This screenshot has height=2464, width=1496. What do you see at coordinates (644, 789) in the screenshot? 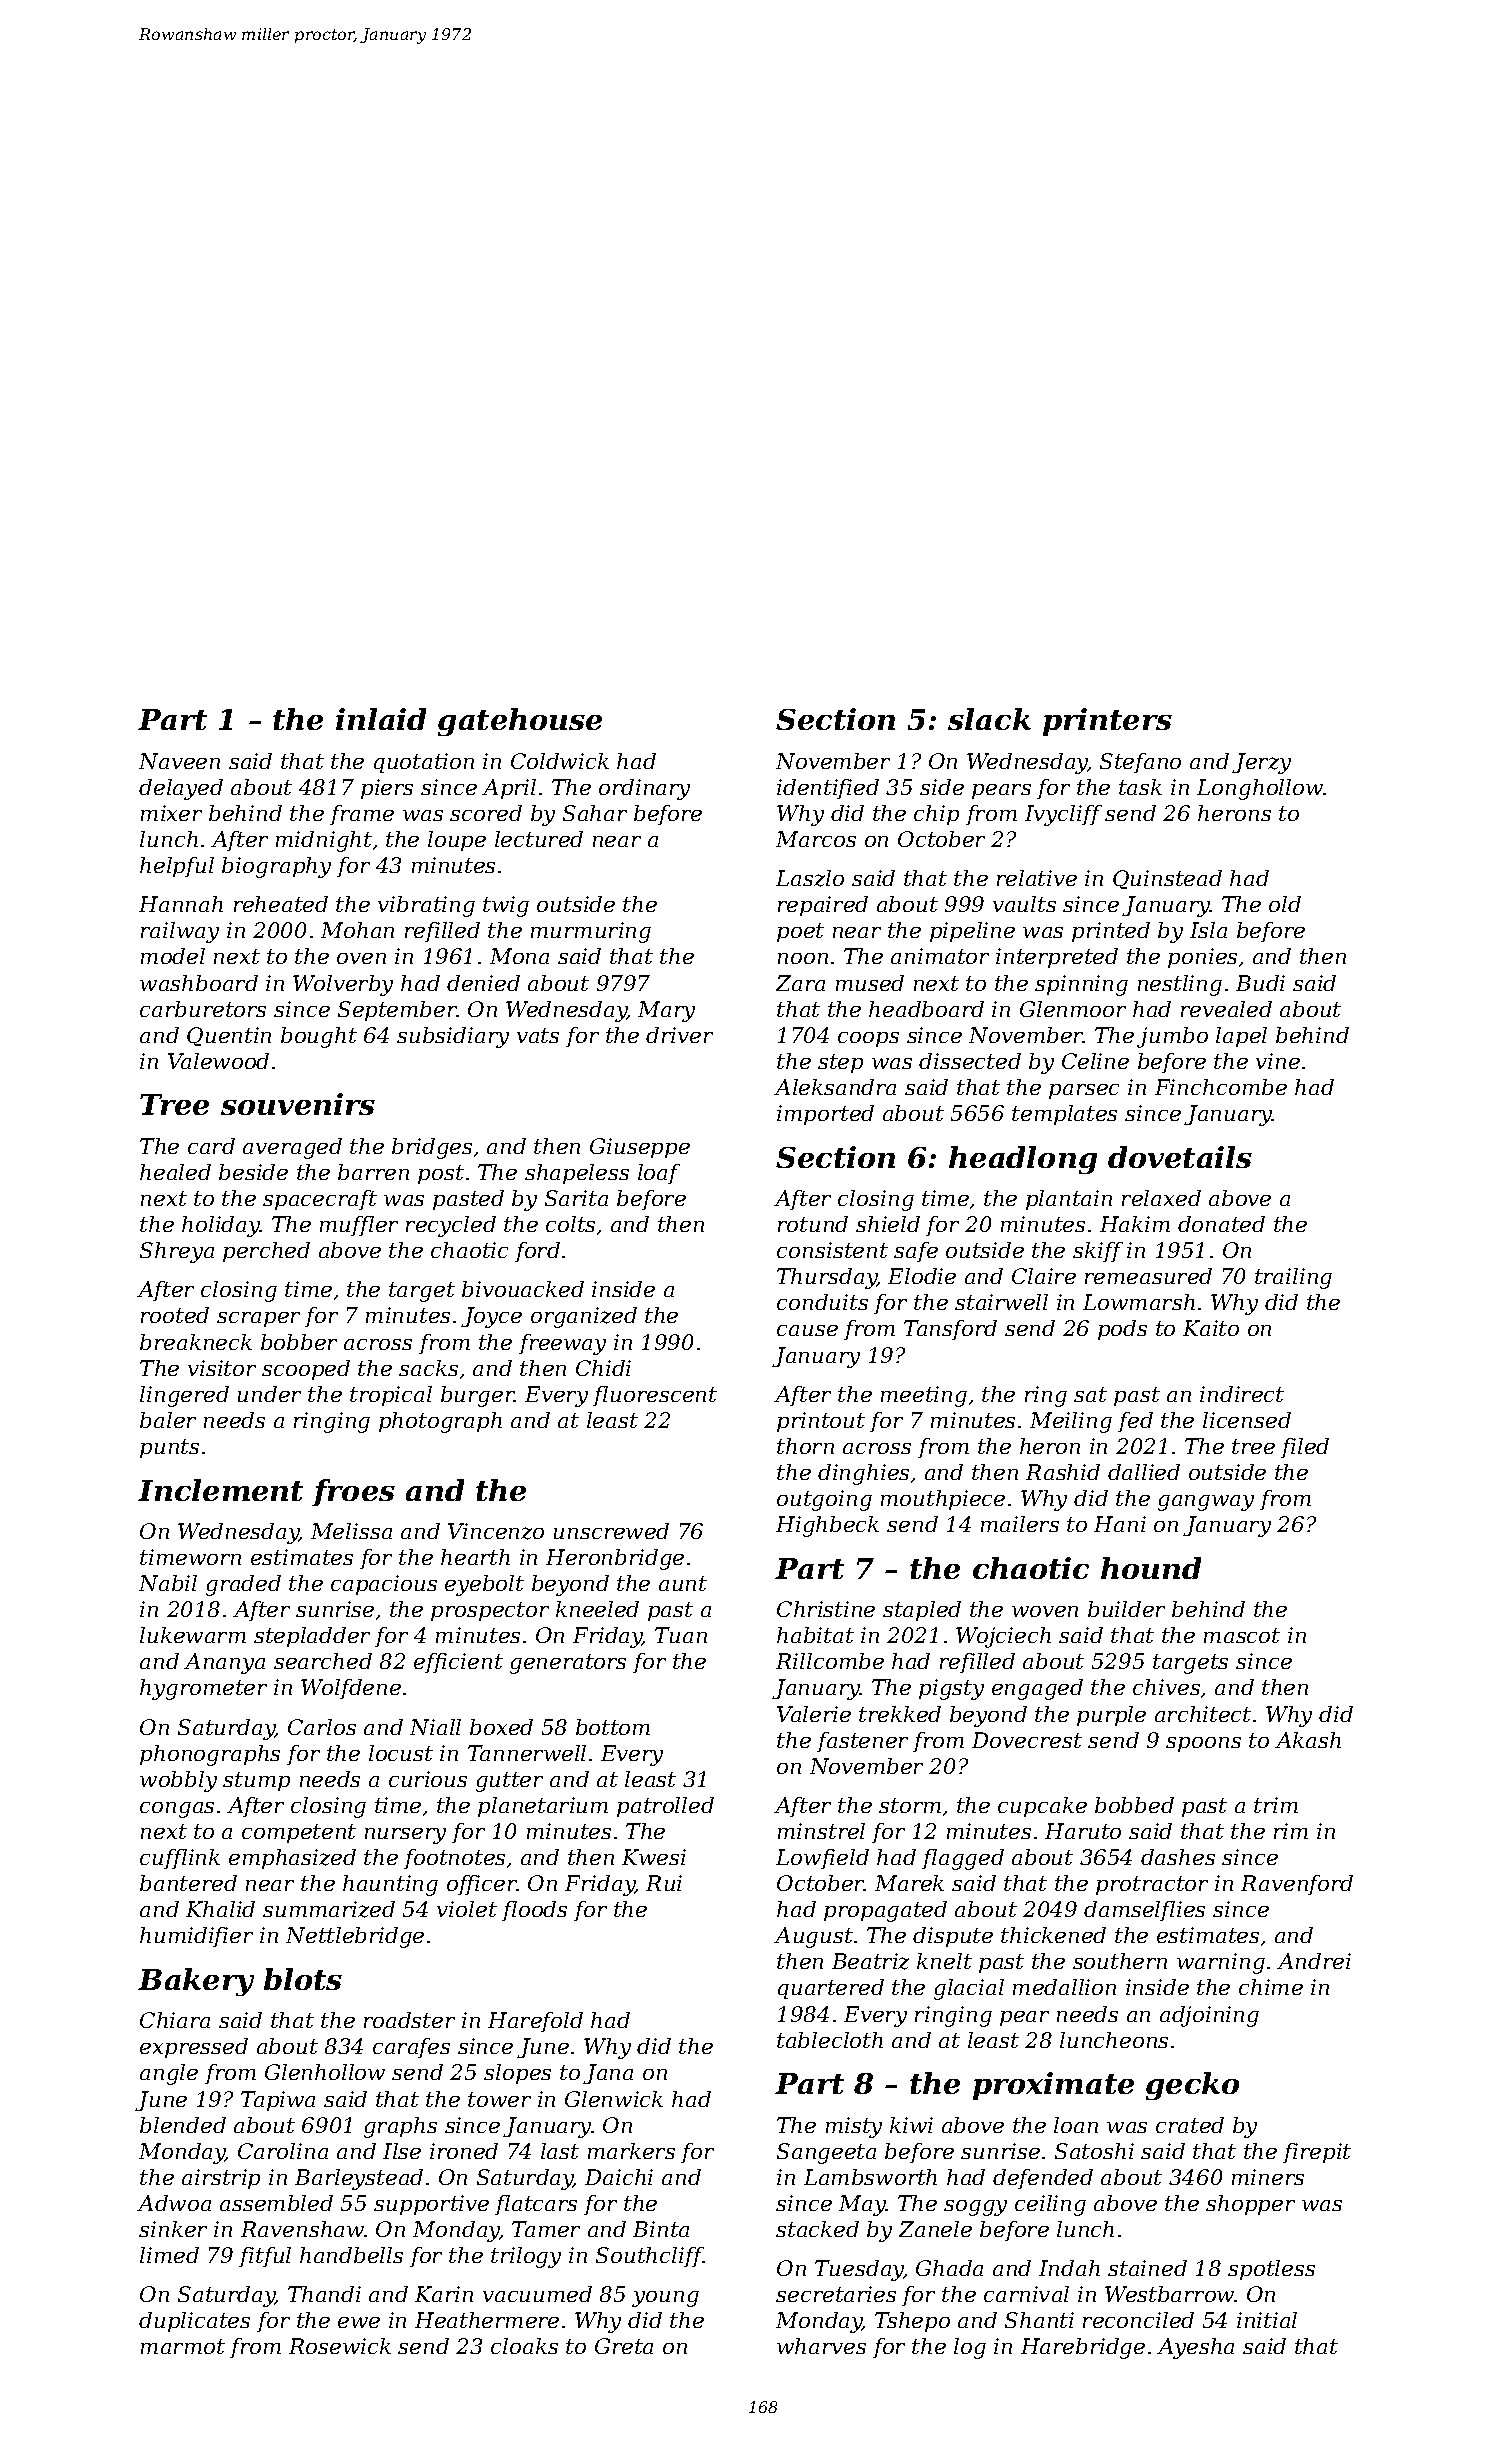
I see `ordinary` at bounding box center [644, 789].
